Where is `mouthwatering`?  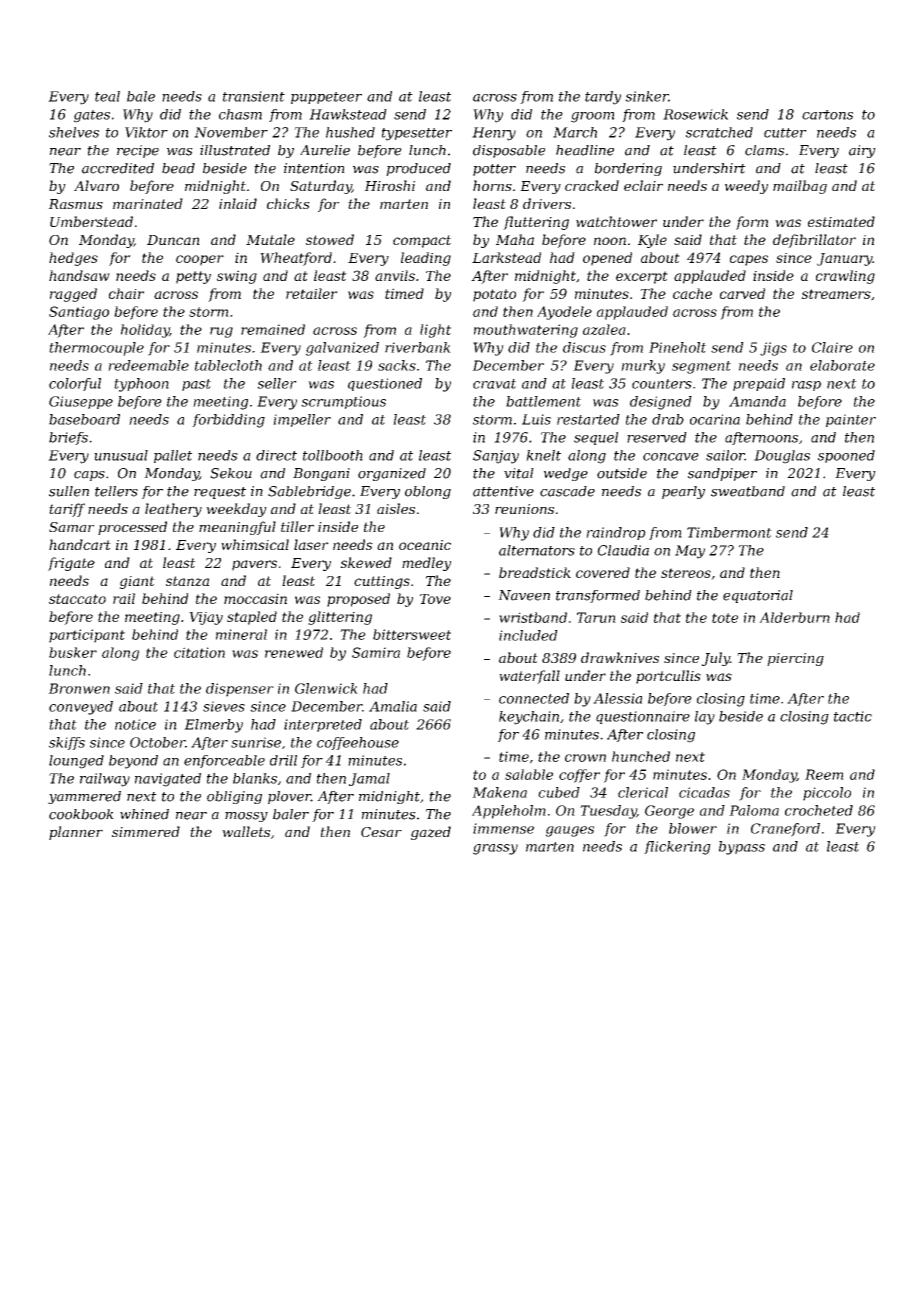 mouthwatering is located at coordinates (526, 331).
